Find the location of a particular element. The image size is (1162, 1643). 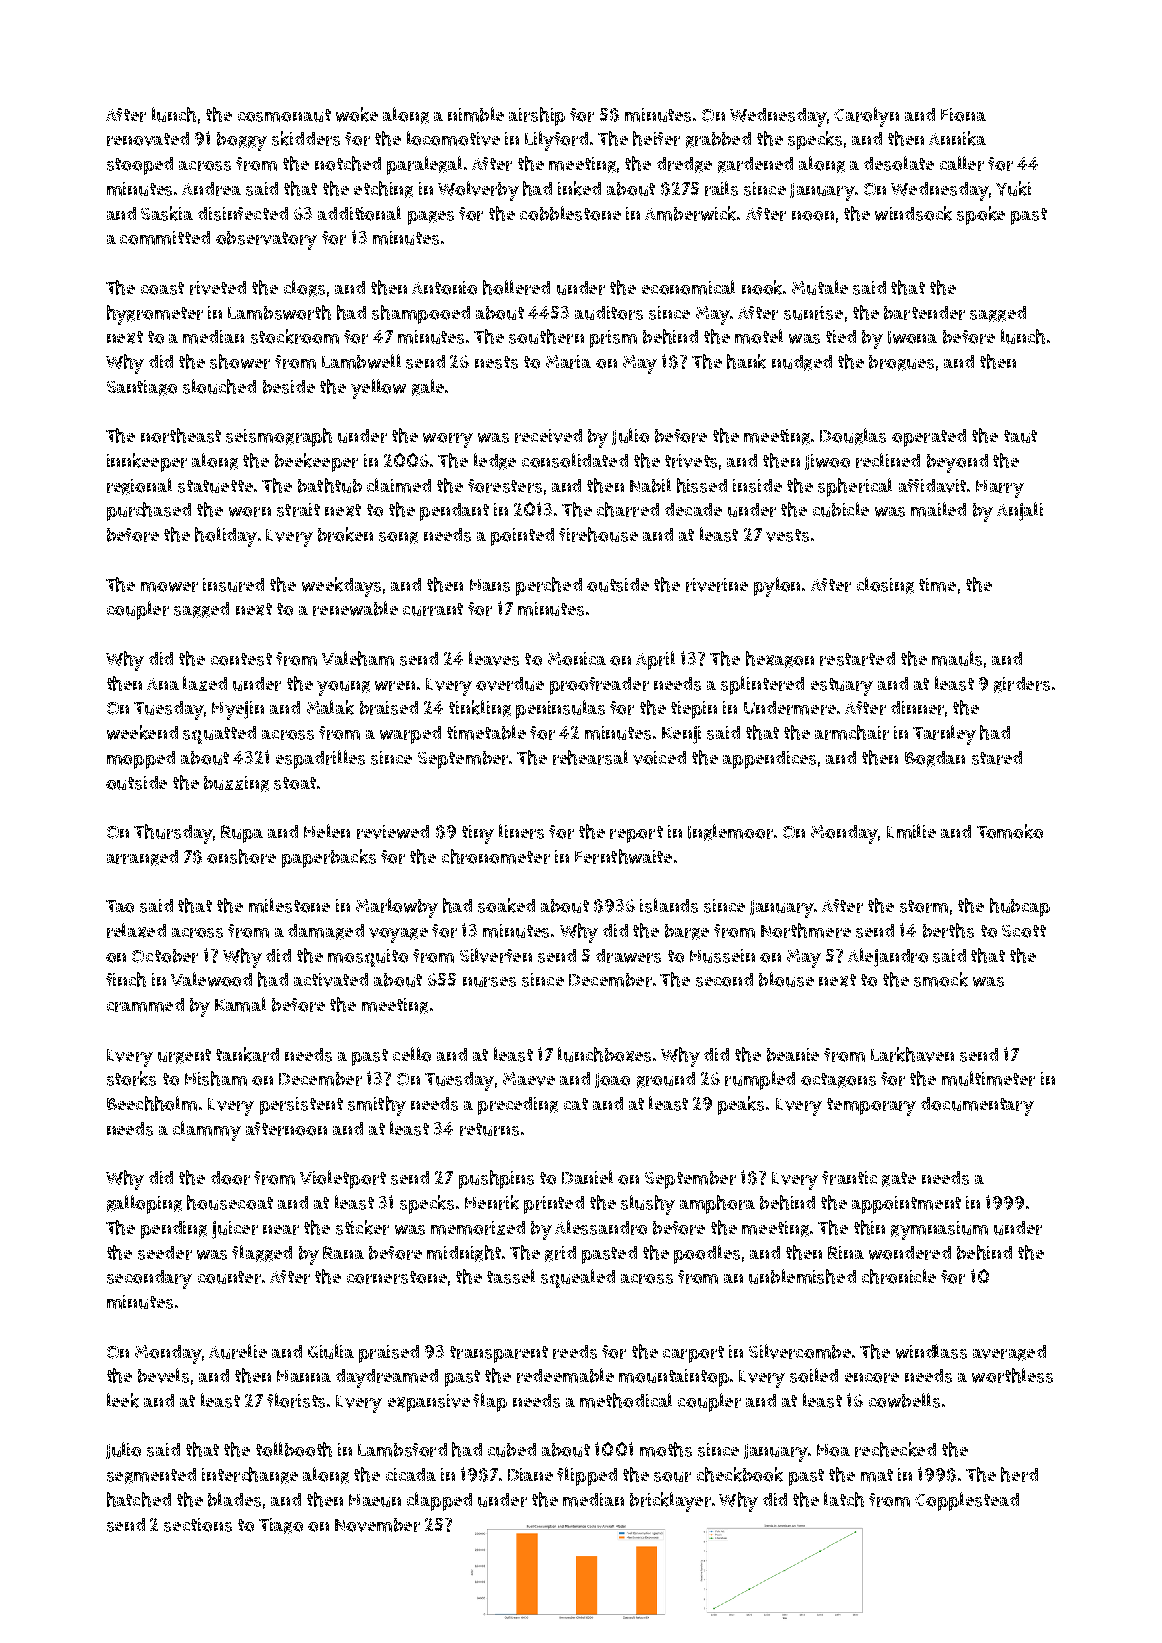

ground is located at coordinates (666, 1080).
